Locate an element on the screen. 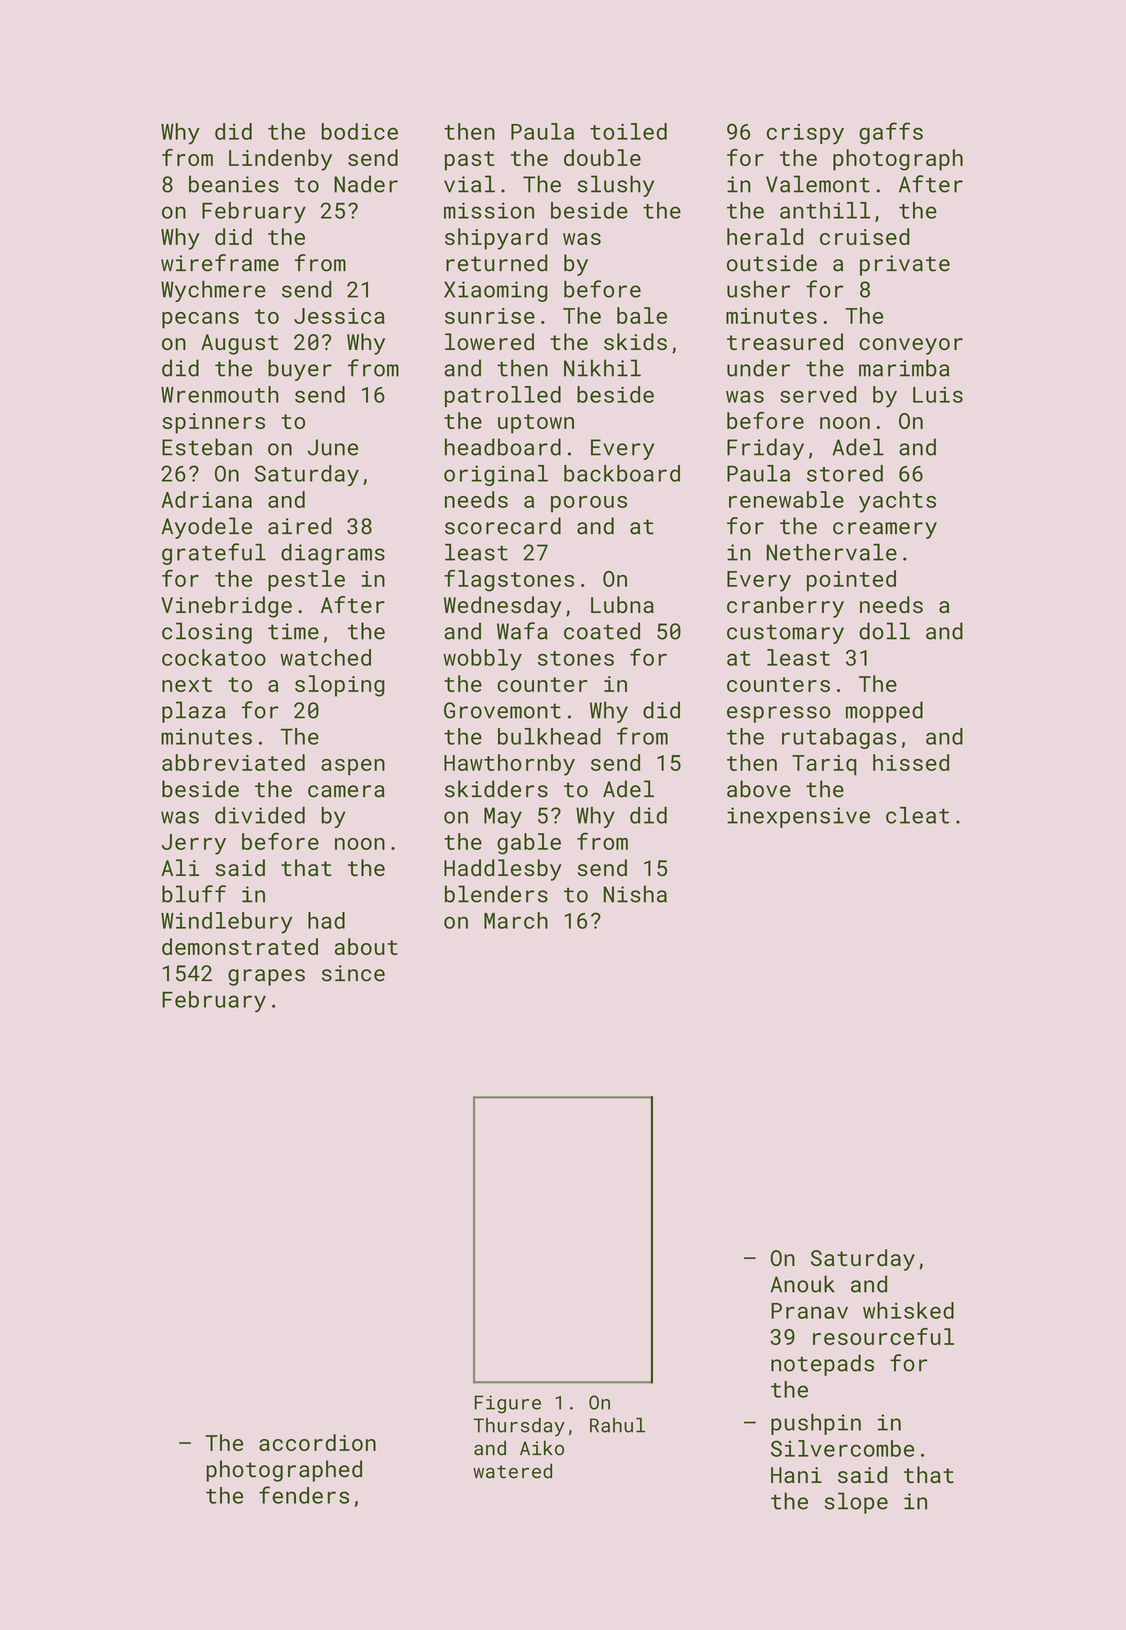 The image size is (1126, 1630). whisked is located at coordinates (908, 1310).
